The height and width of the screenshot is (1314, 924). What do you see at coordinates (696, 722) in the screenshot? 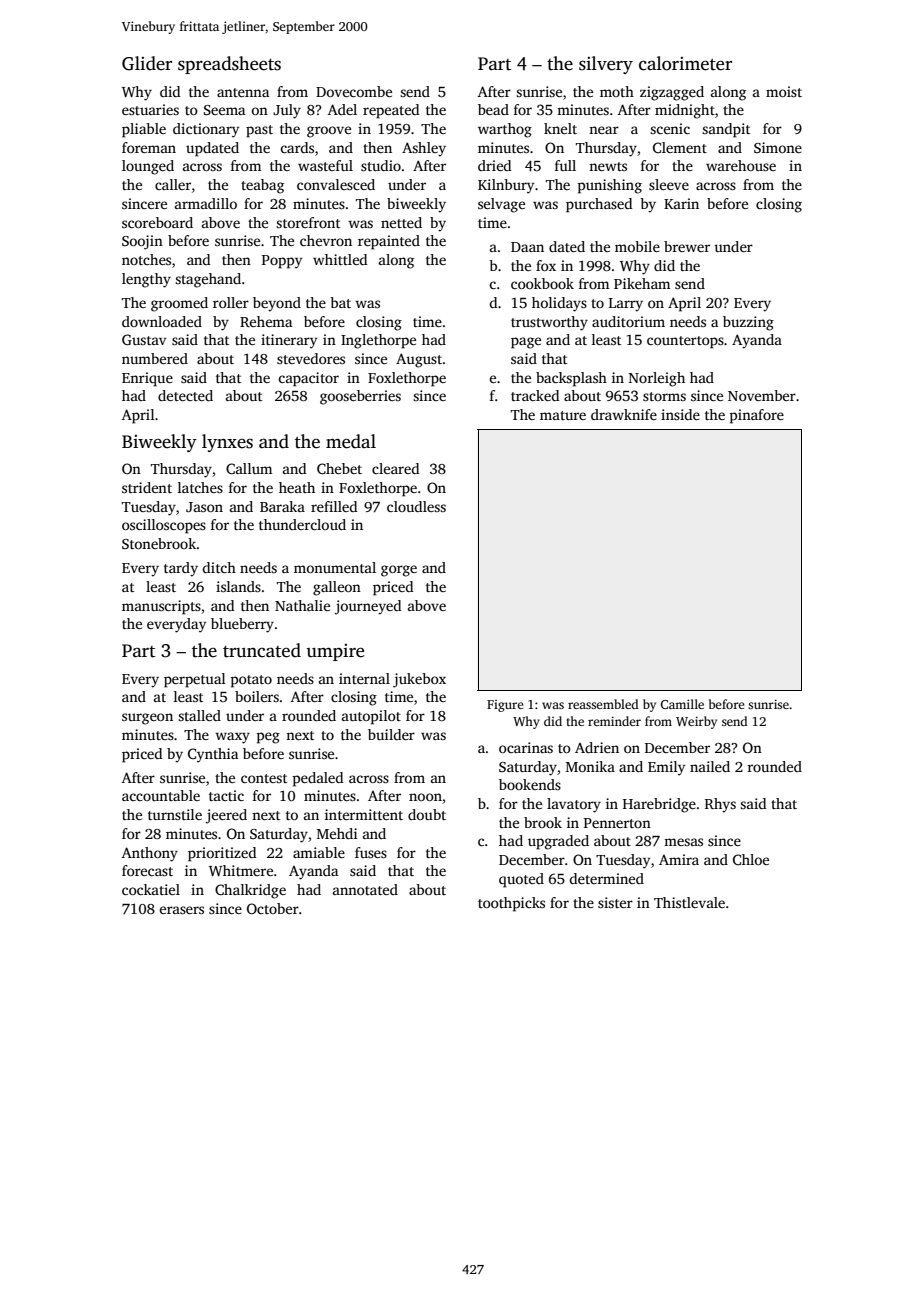
I see `Weirby` at bounding box center [696, 722].
